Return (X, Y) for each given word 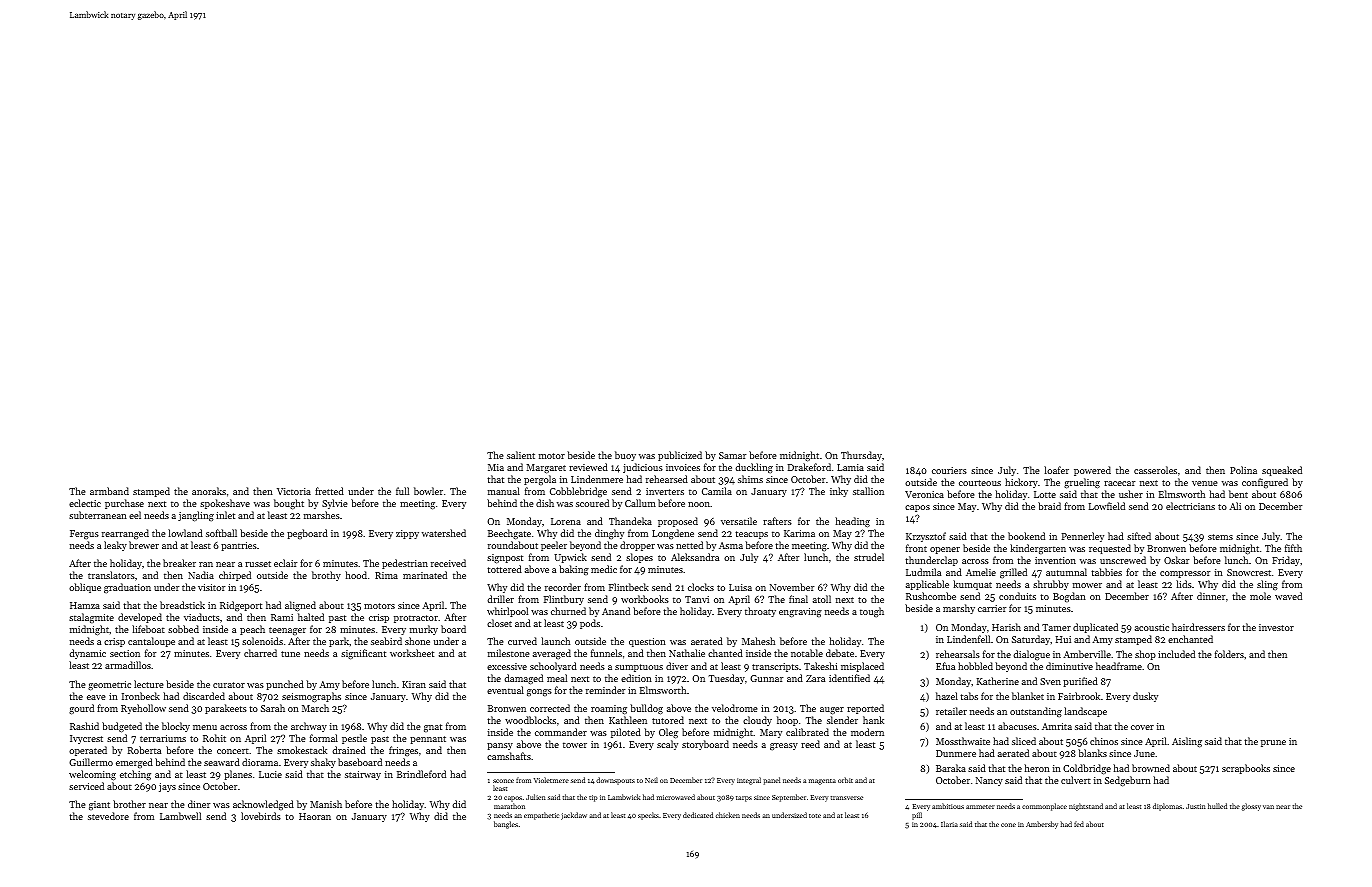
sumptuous (639, 668)
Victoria (294, 491)
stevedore (108, 816)
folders (1229, 654)
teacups (751, 535)
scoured (592, 503)
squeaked (1282, 471)
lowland (185, 533)
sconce (503, 781)
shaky (323, 763)
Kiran (414, 684)
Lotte (1045, 494)
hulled (1217, 806)
